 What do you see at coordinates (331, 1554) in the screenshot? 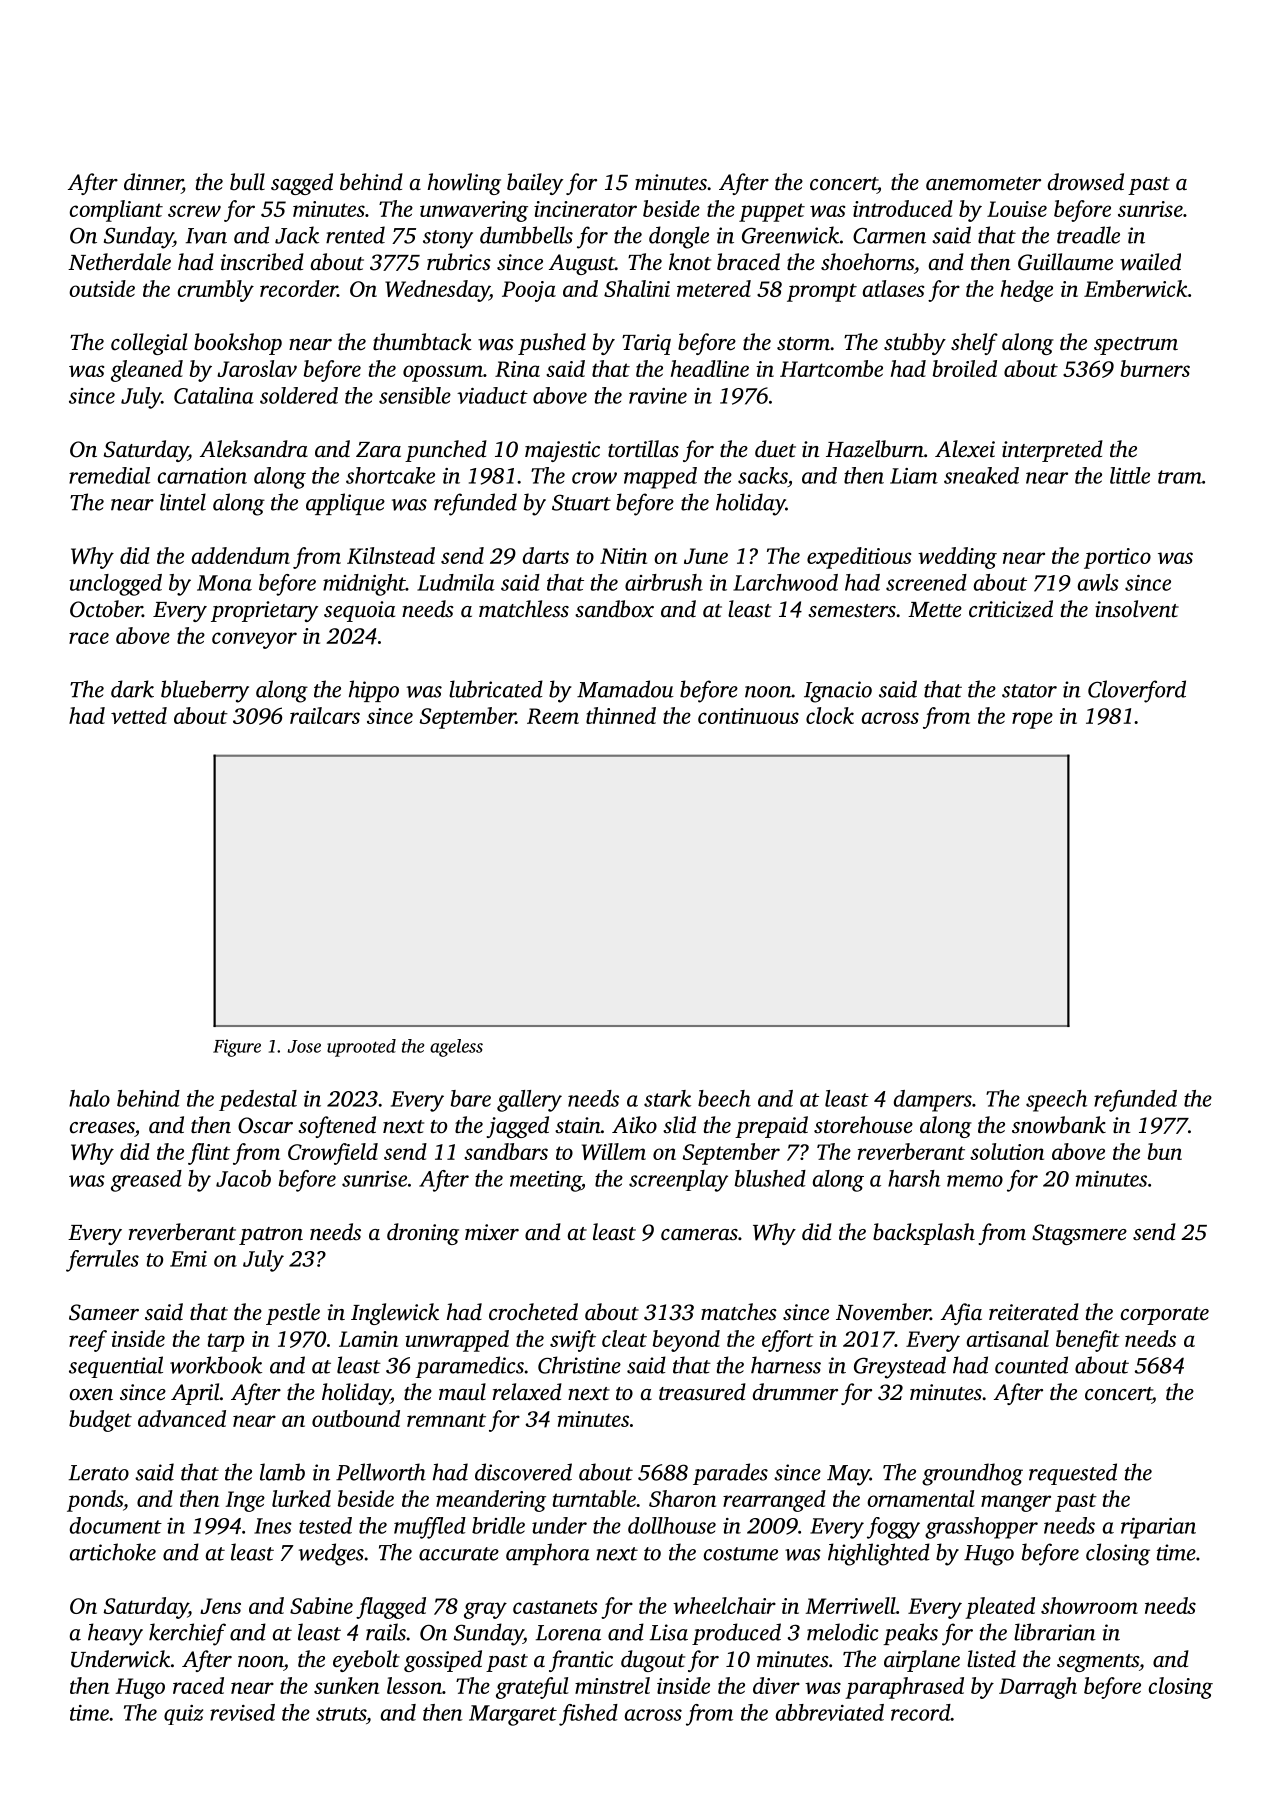
I see `wedges` at bounding box center [331, 1554].
